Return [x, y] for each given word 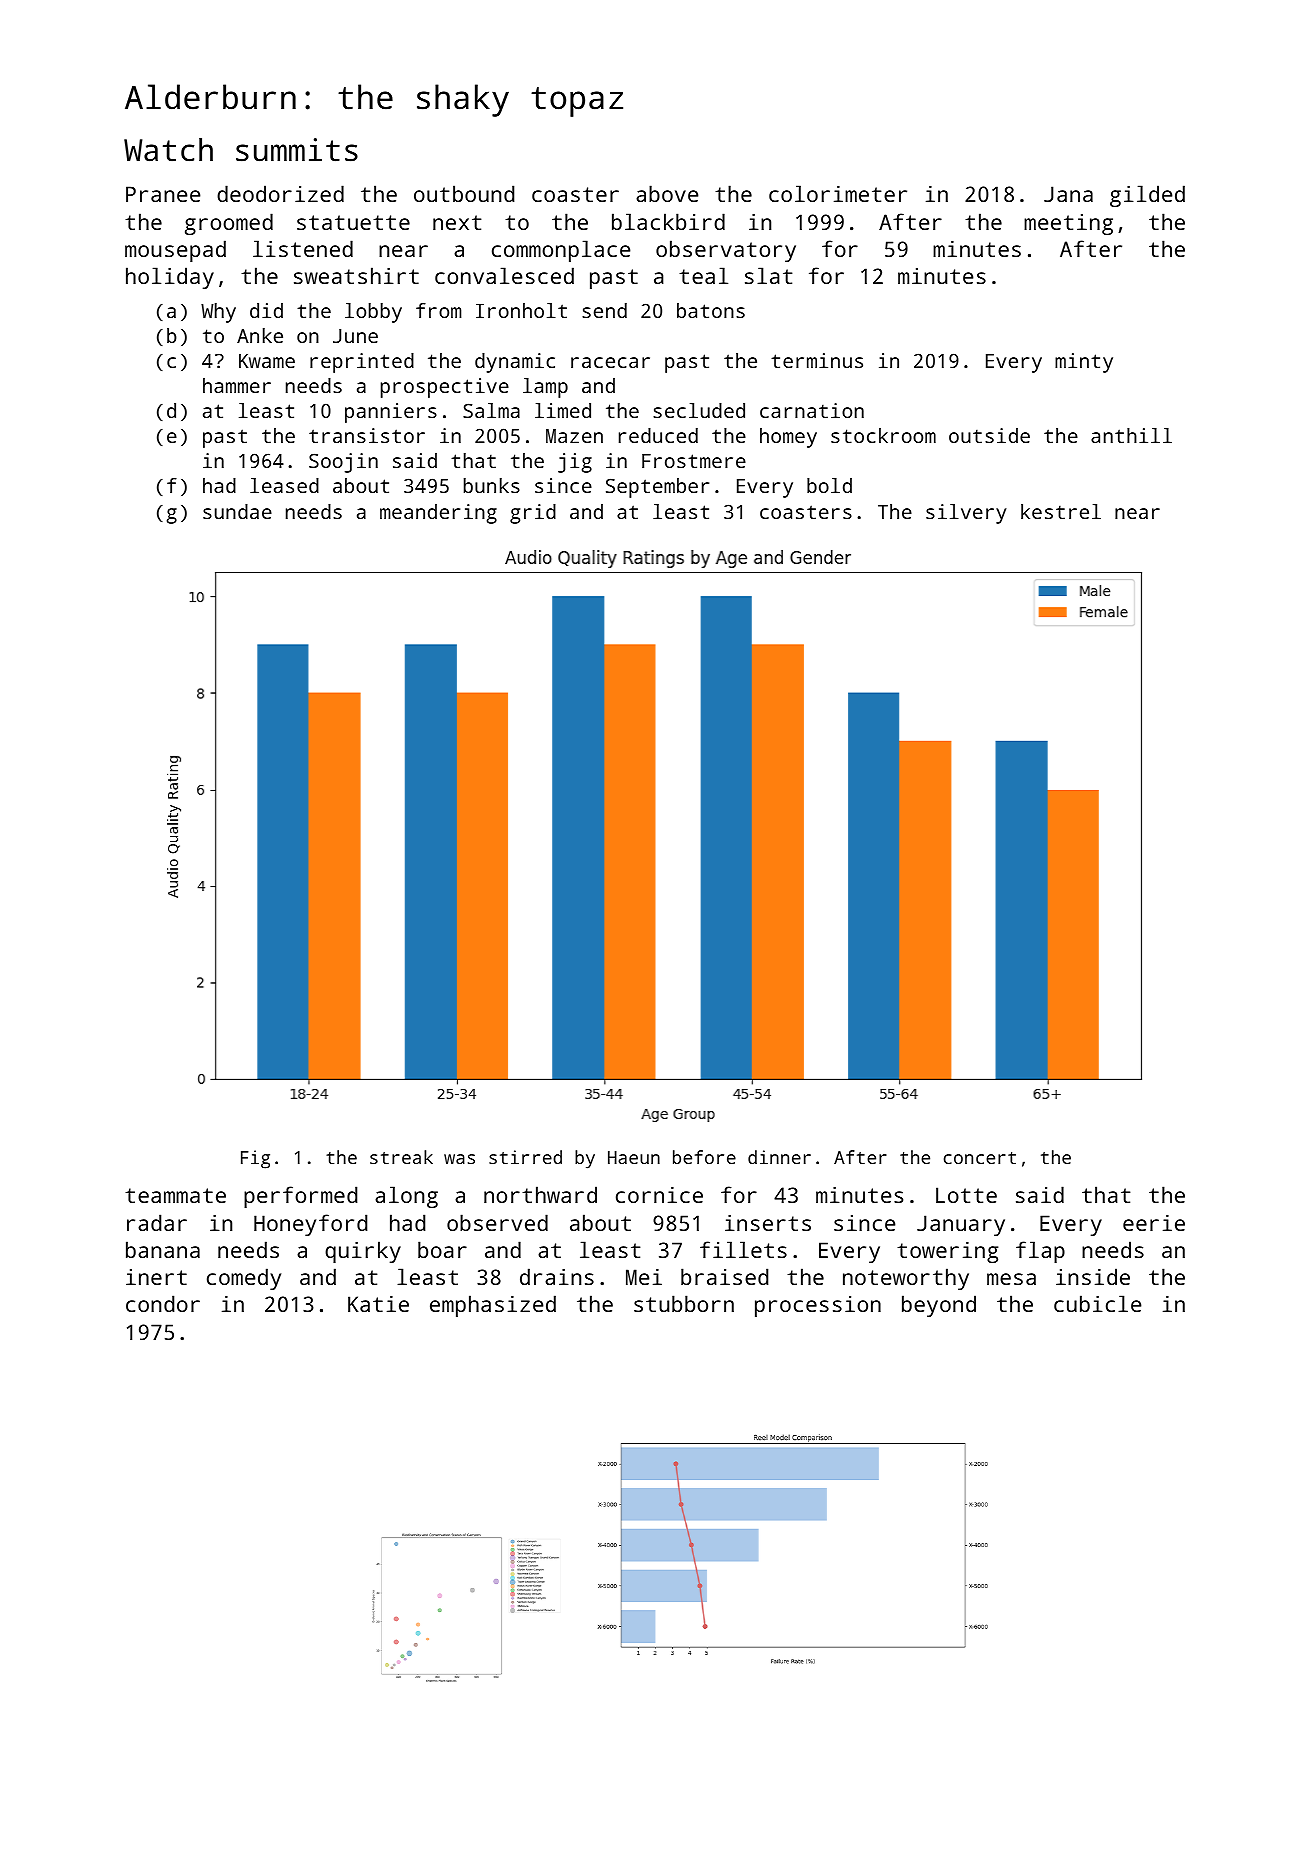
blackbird [668, 221]
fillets [743, 1249]
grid [533, 514]
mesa [1011, 1279]
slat [768, 275]
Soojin [343, 463]
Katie [378, 1304]
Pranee [163, 194]
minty [1084, 363]
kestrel [1061, 511]
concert [980, 1158]
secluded [699, 410]
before [704, 1157]
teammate [175, 1195]
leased [284, 485]
